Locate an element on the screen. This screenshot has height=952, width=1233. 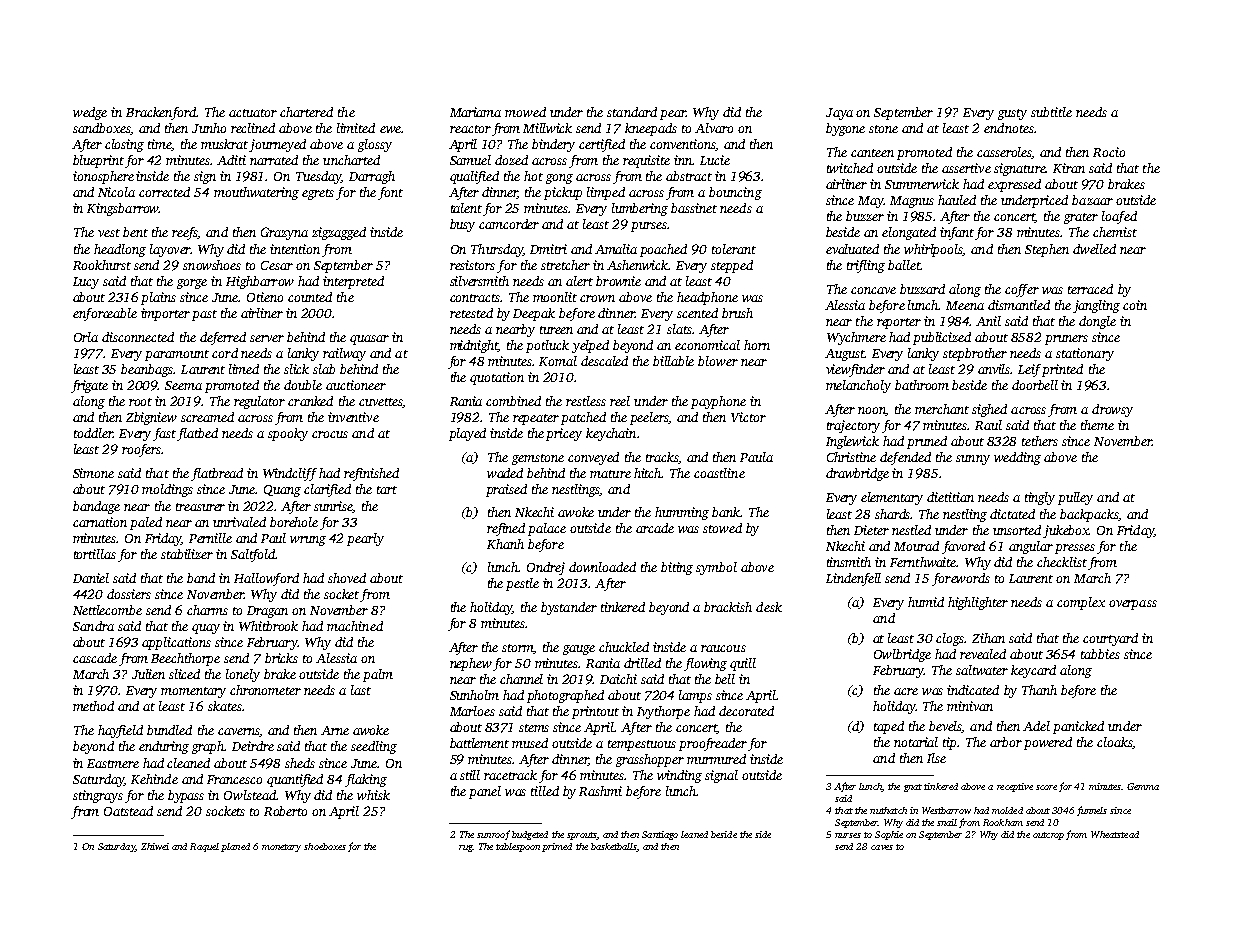
crocus is located at coordinates (330, 434).
